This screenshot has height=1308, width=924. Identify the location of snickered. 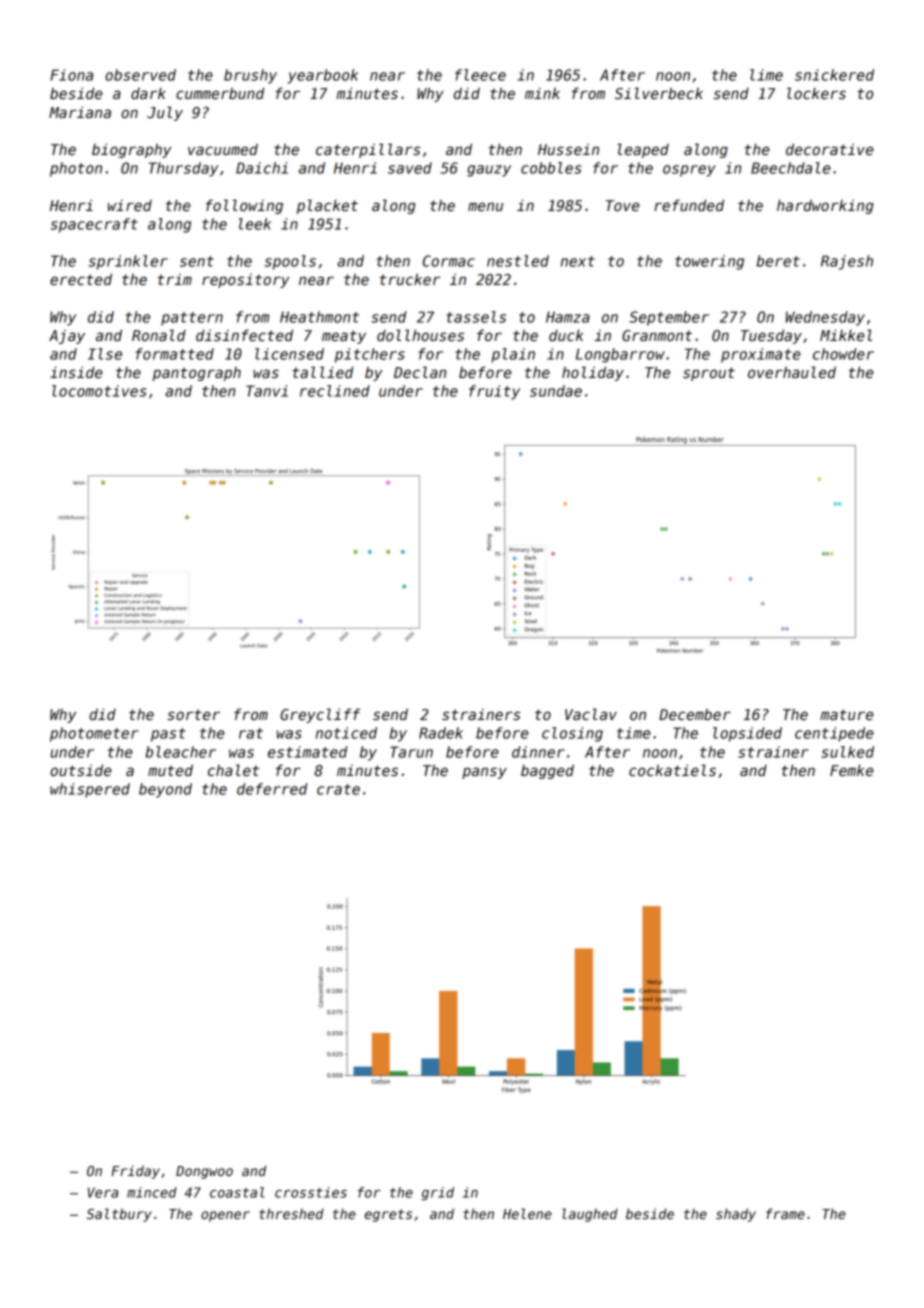
(834, 75).
